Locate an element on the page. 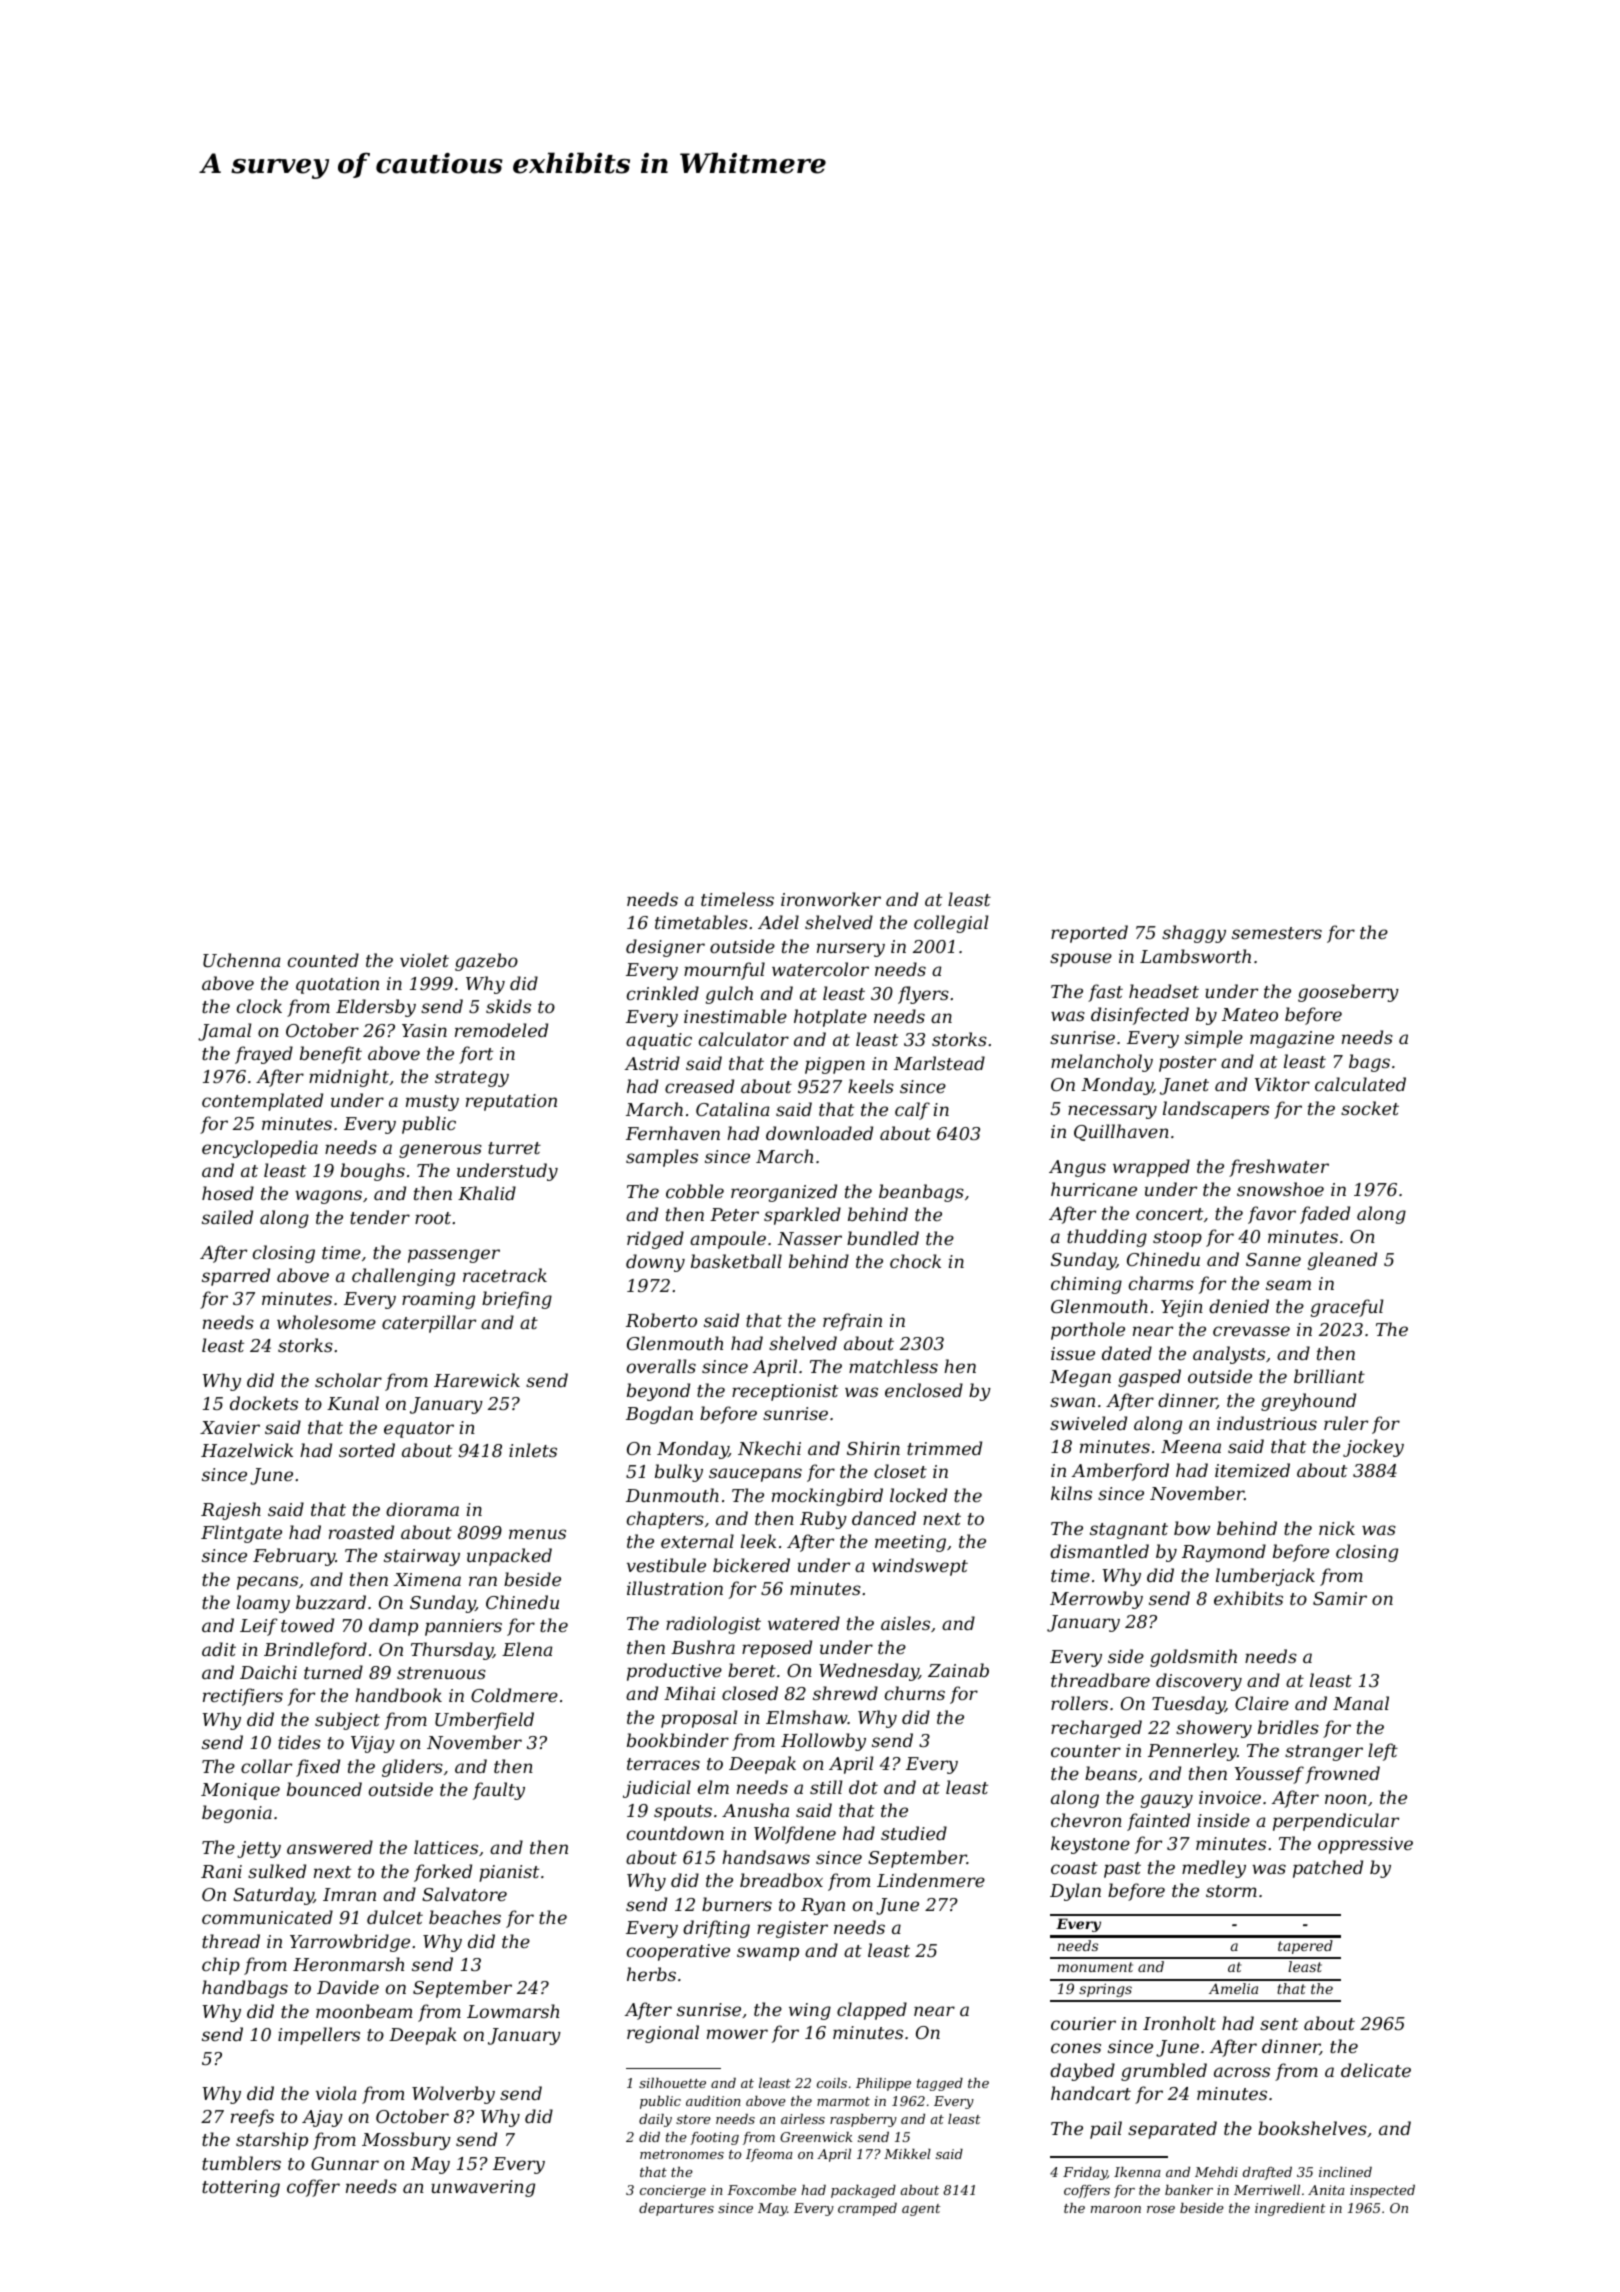 Image resolution: width=1620 pixels, height=2292 pixels. tottering is located at coordinates (241, 2188).
